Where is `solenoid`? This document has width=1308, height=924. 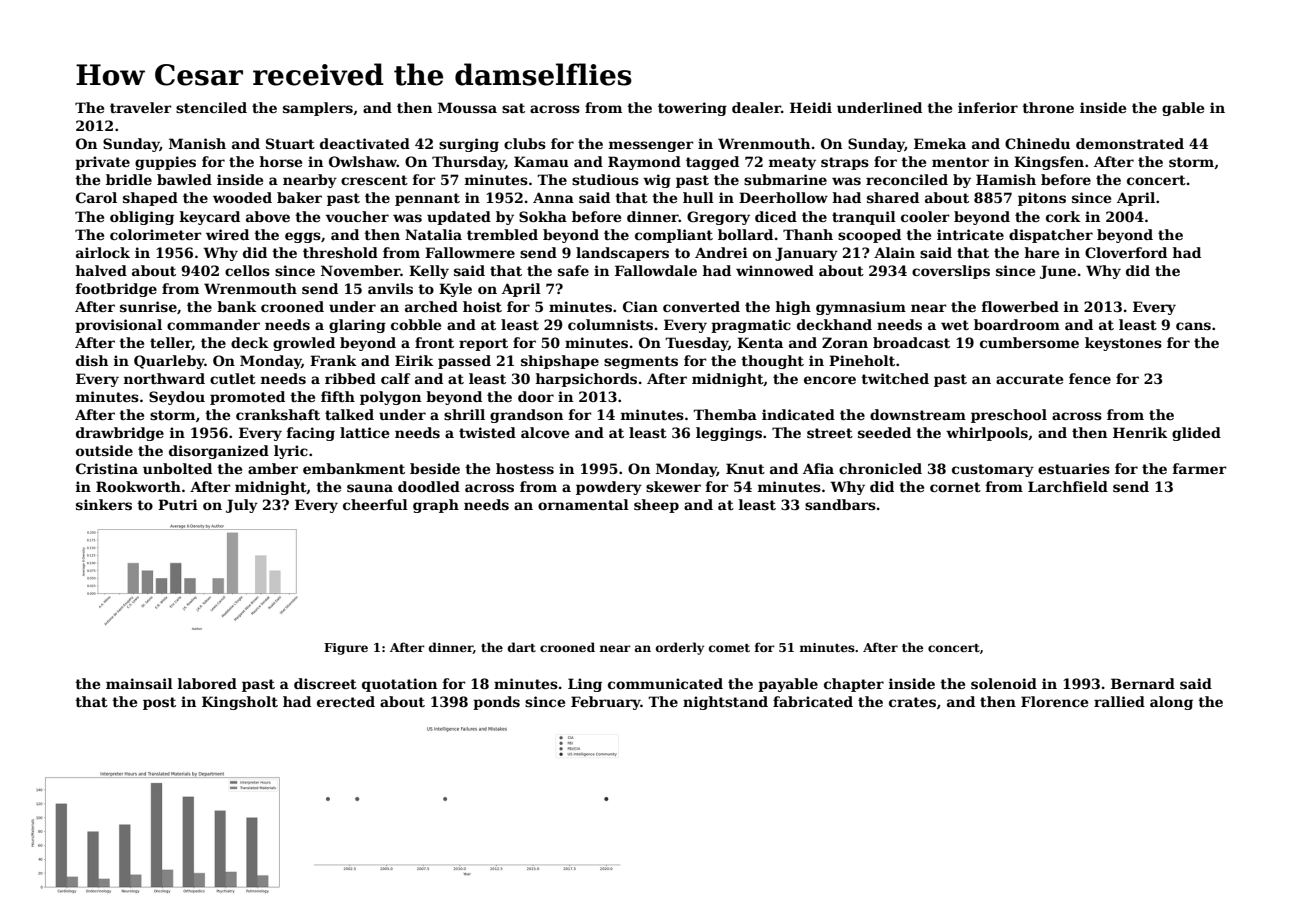 solenoid is located at coordinates (1004, 683).
